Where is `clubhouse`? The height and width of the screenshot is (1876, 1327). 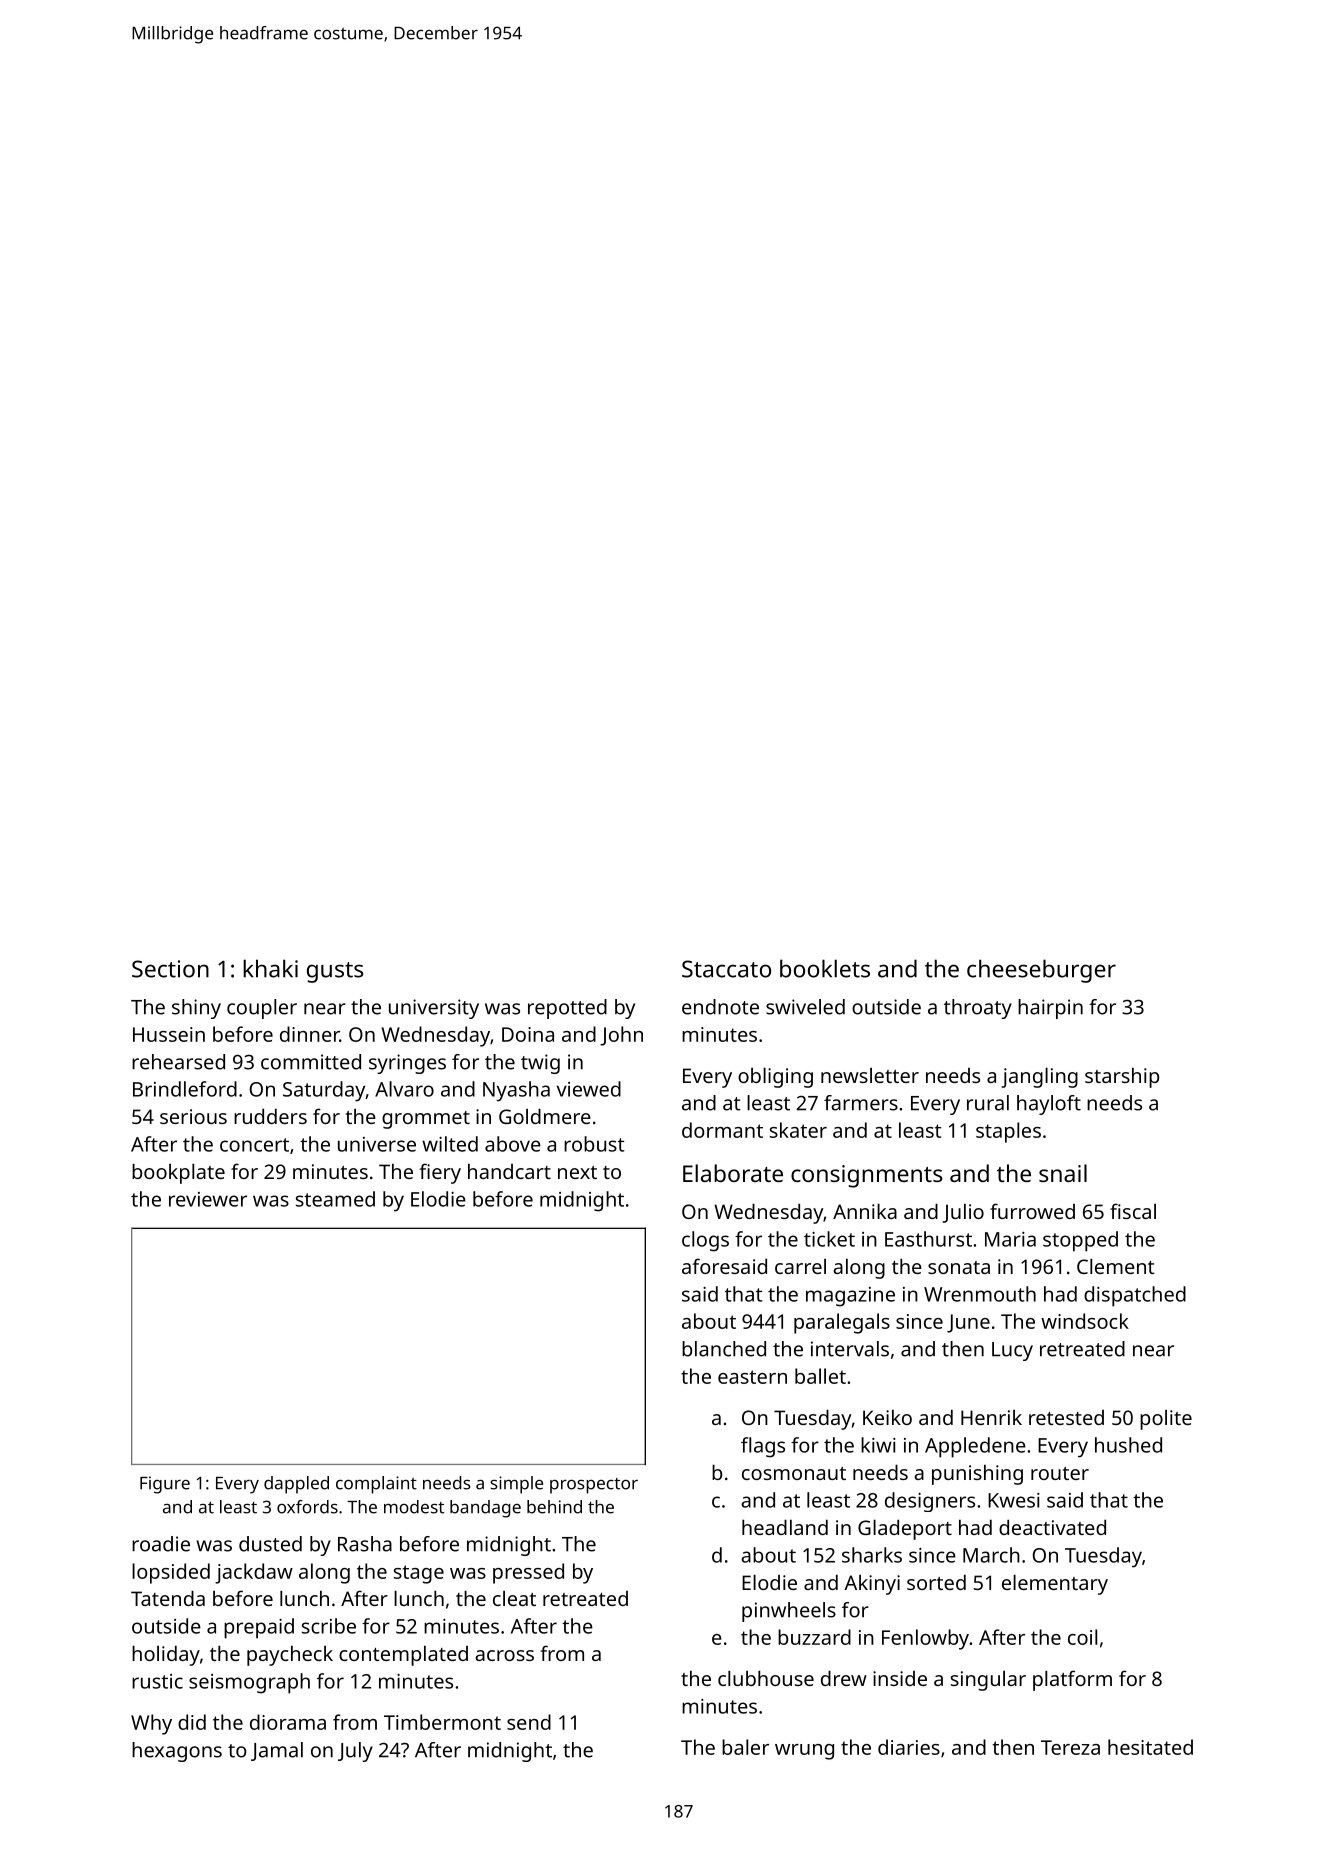
clubhouse is located at coordinates (766, 1678).
